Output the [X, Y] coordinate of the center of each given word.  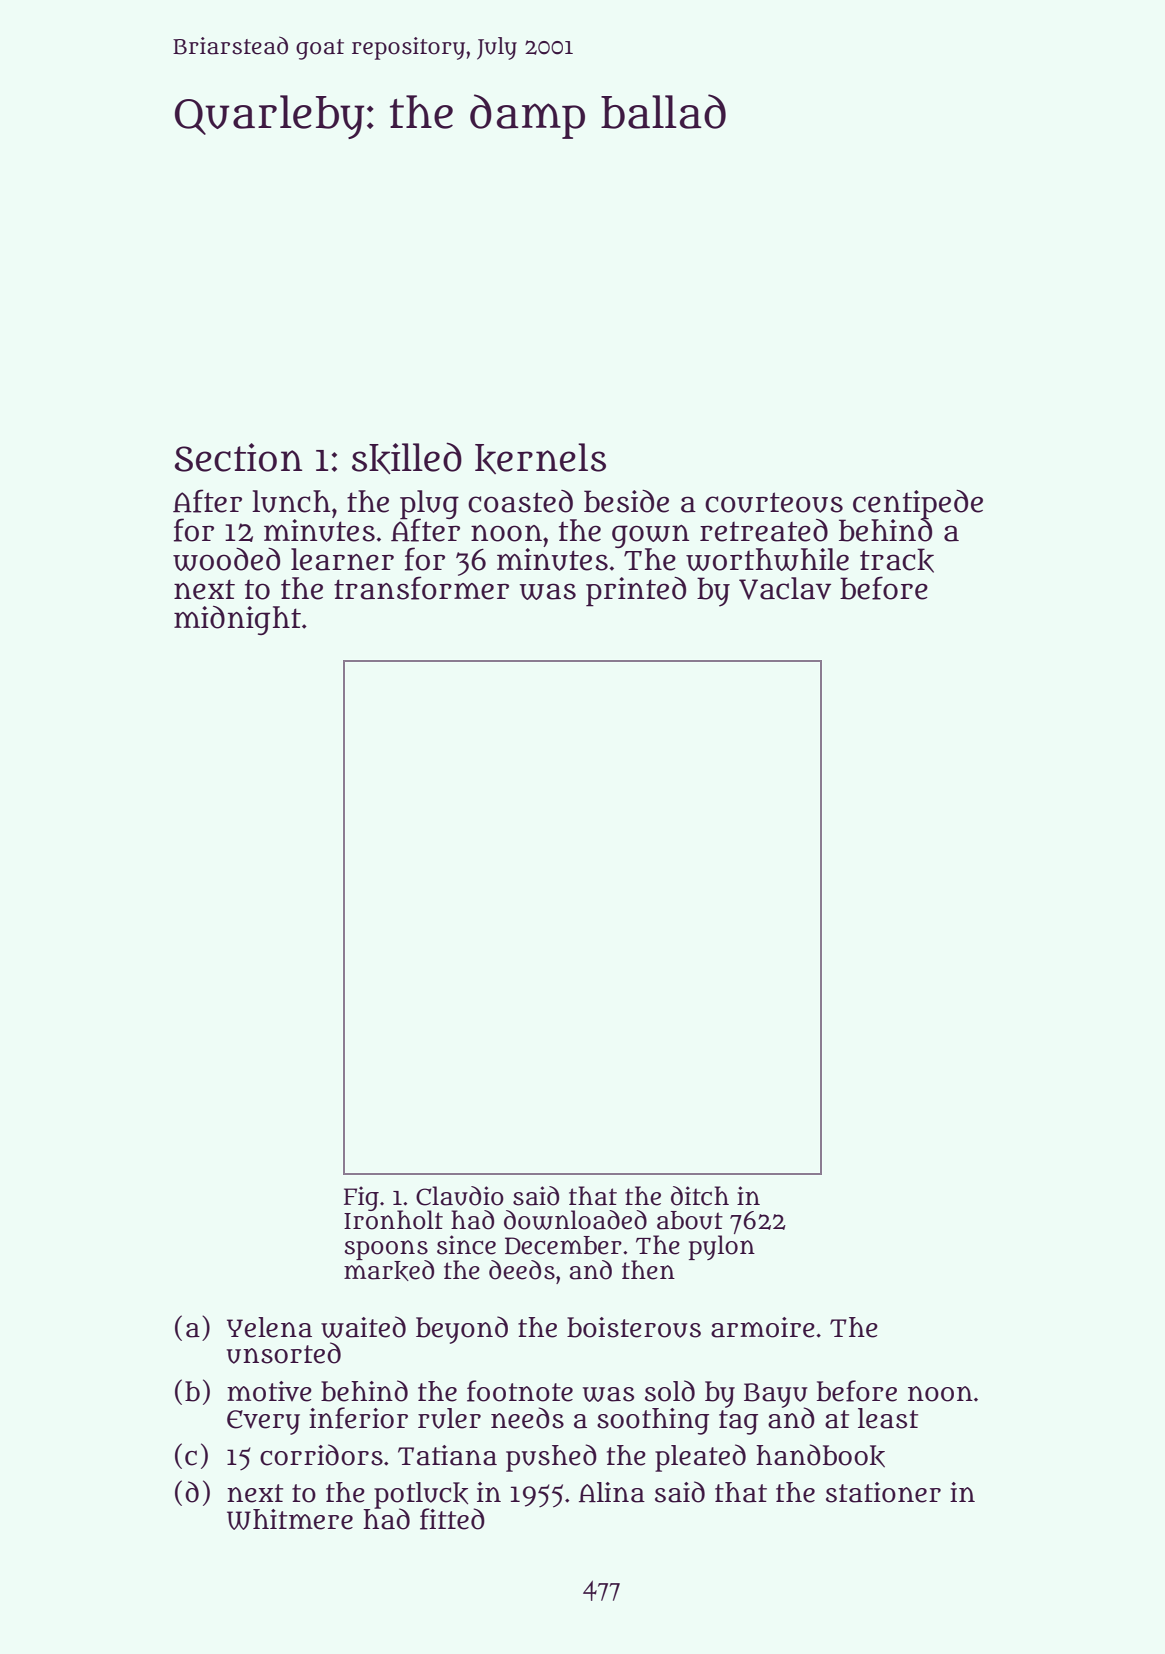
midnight [237, 620]
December [563, 1245]
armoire [763, 1327]
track [897, 560]
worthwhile [767, 559]
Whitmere [290, 1519]
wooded [226, 559]
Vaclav [785, 588]
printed [636, 592]
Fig [361, 1198]
